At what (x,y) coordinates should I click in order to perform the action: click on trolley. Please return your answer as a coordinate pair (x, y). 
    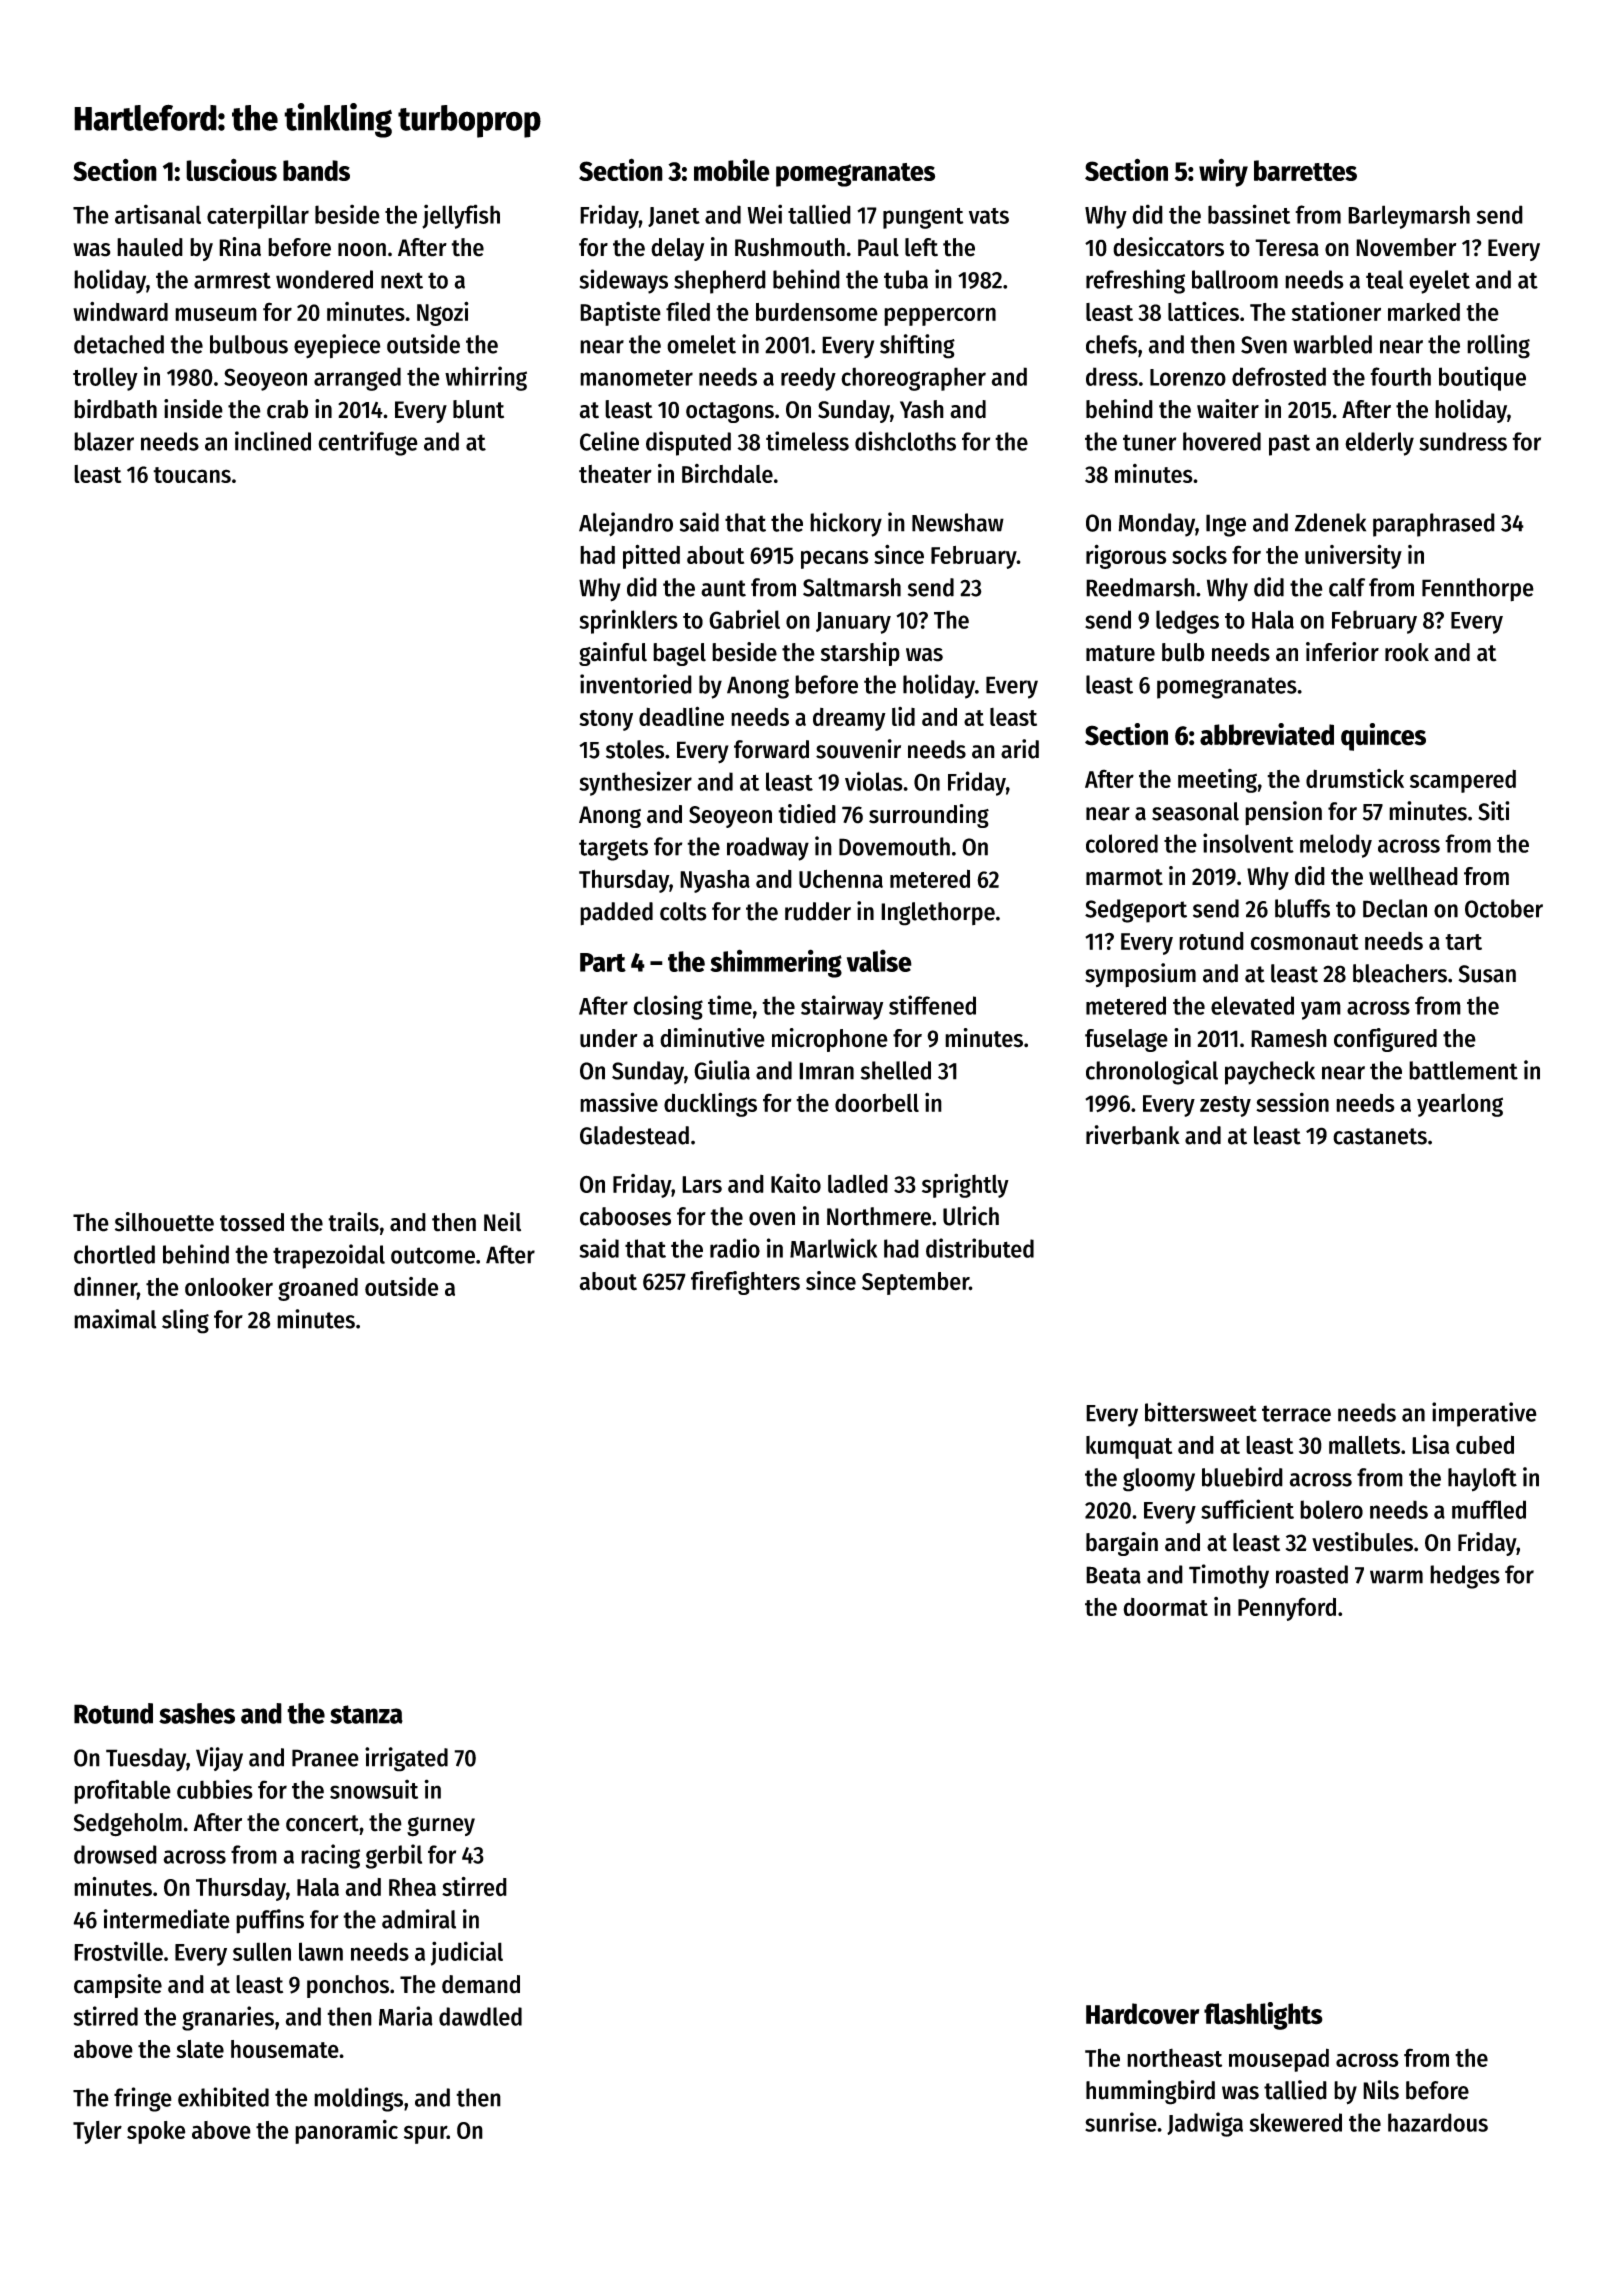
    Looking at the image, I should click on (105, 379).
